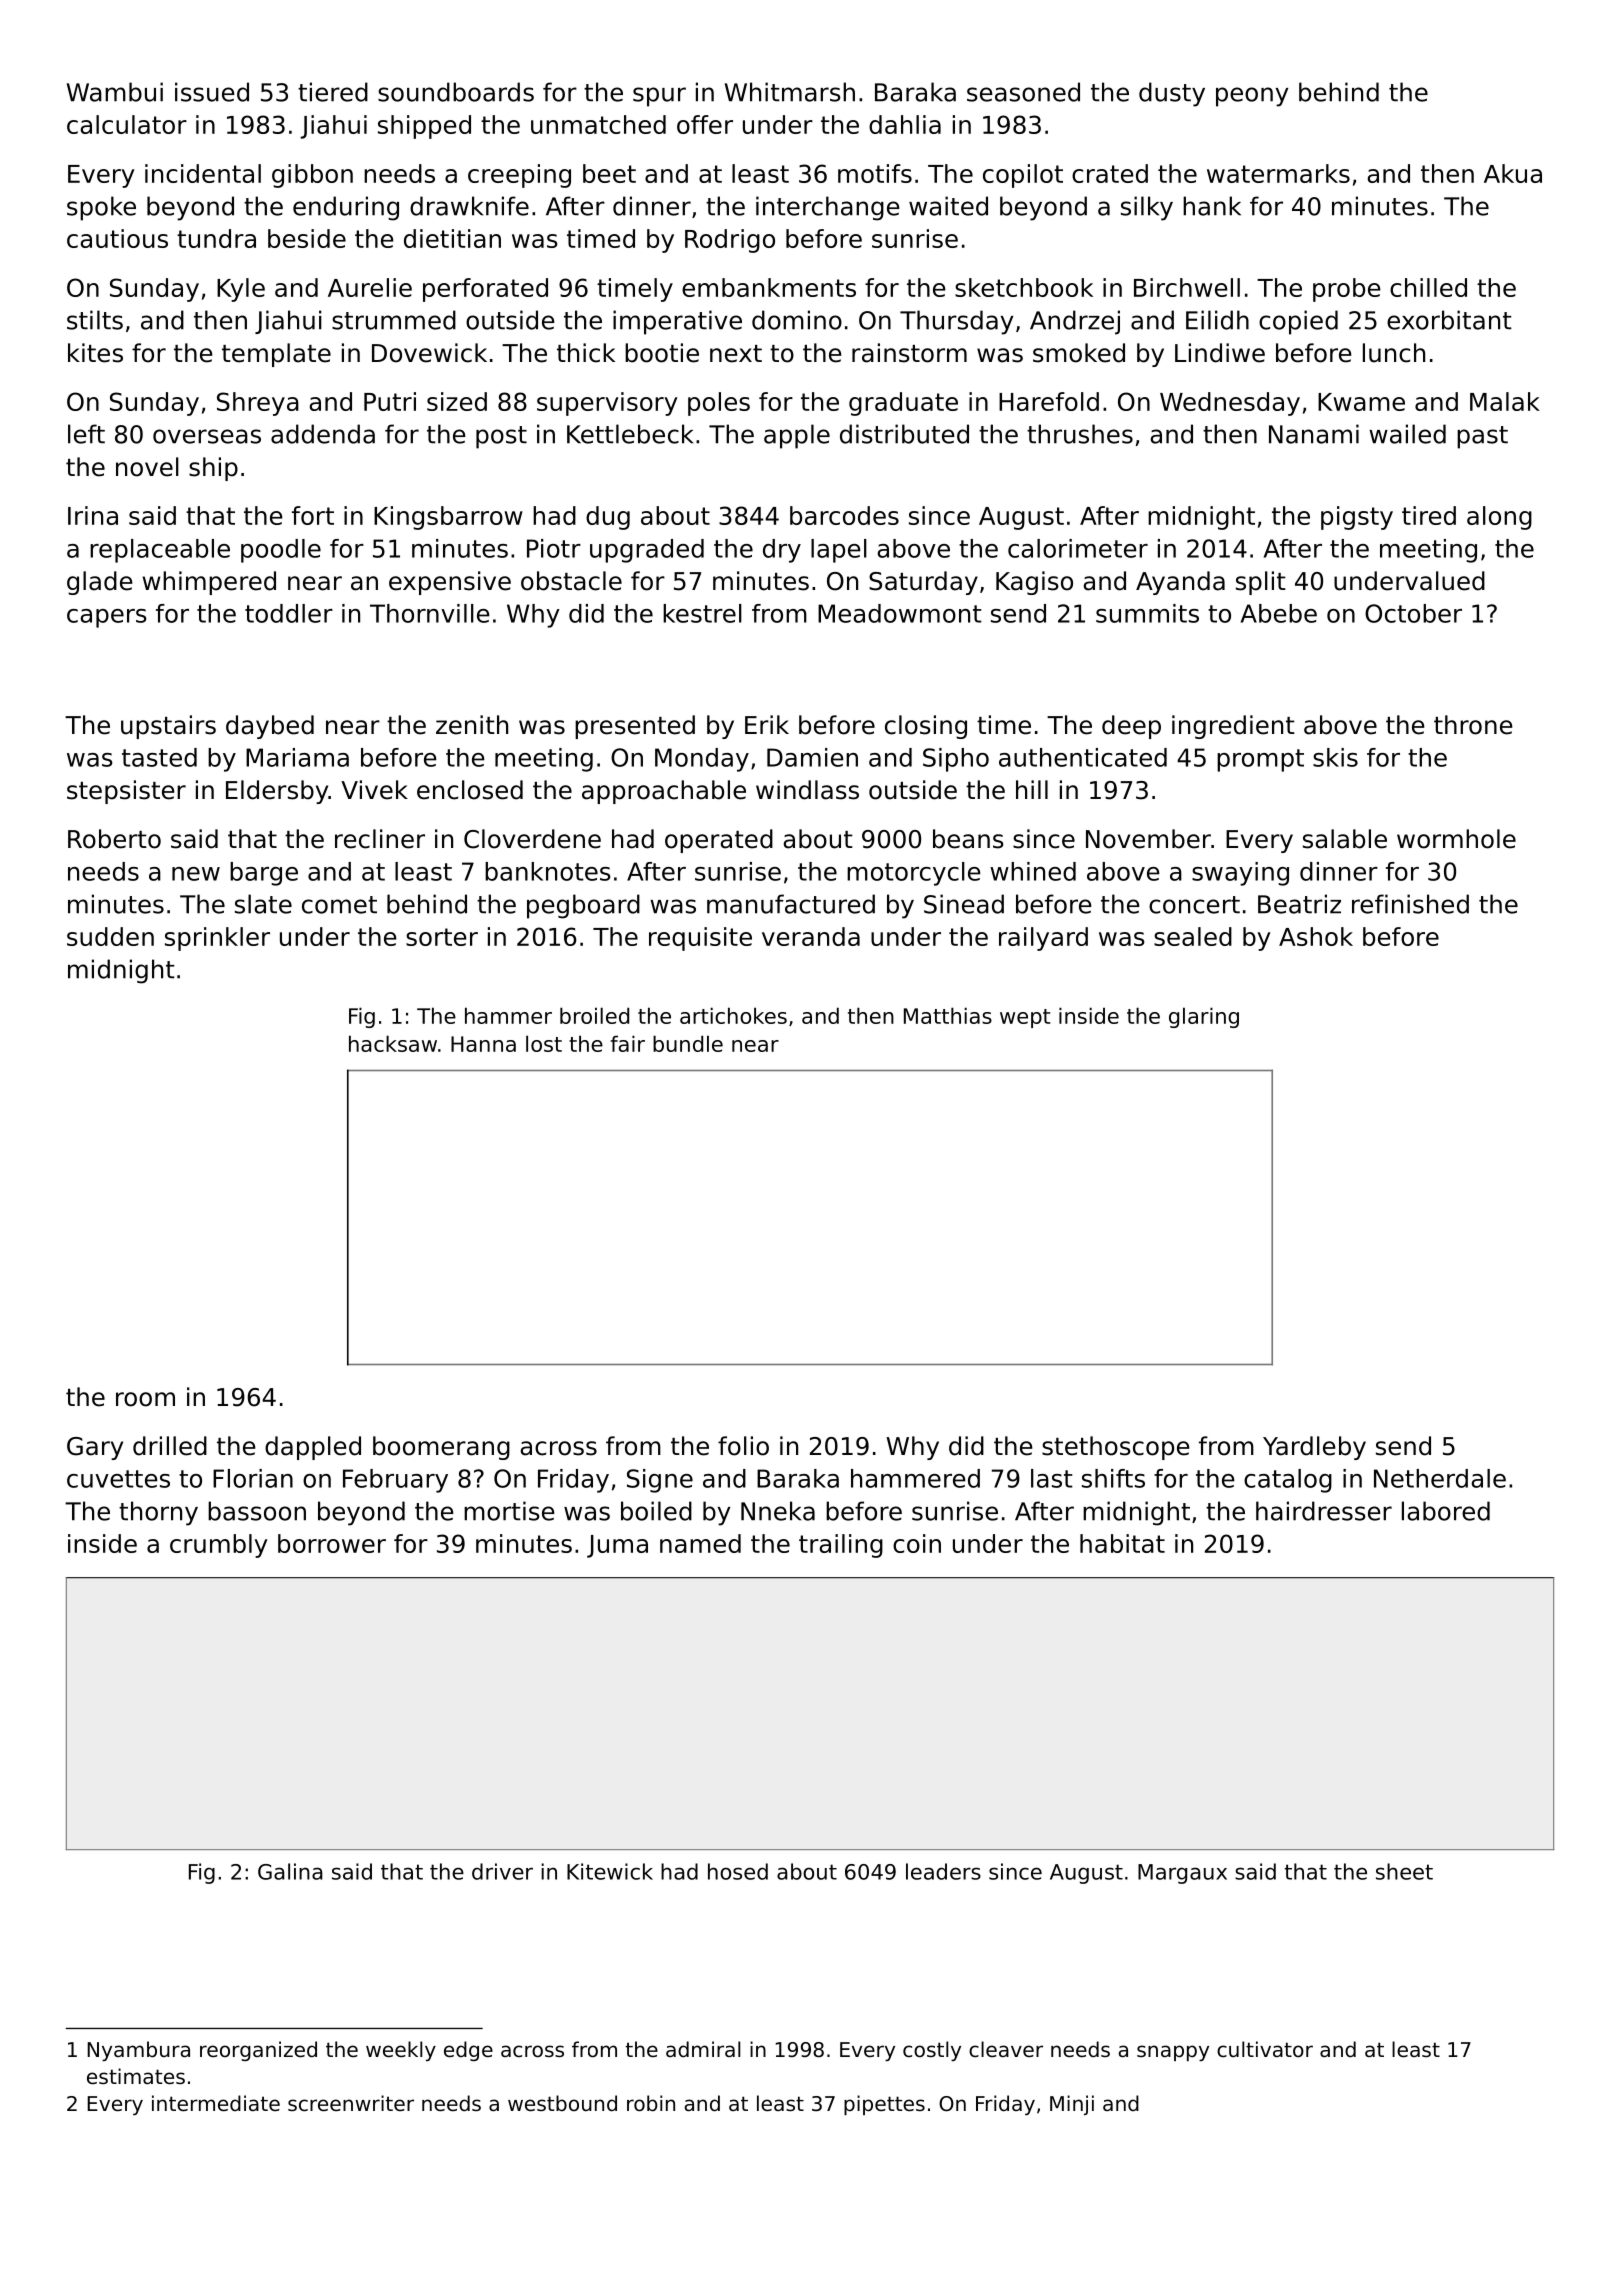  I want to click on boomerang, so click(441, 1448).
